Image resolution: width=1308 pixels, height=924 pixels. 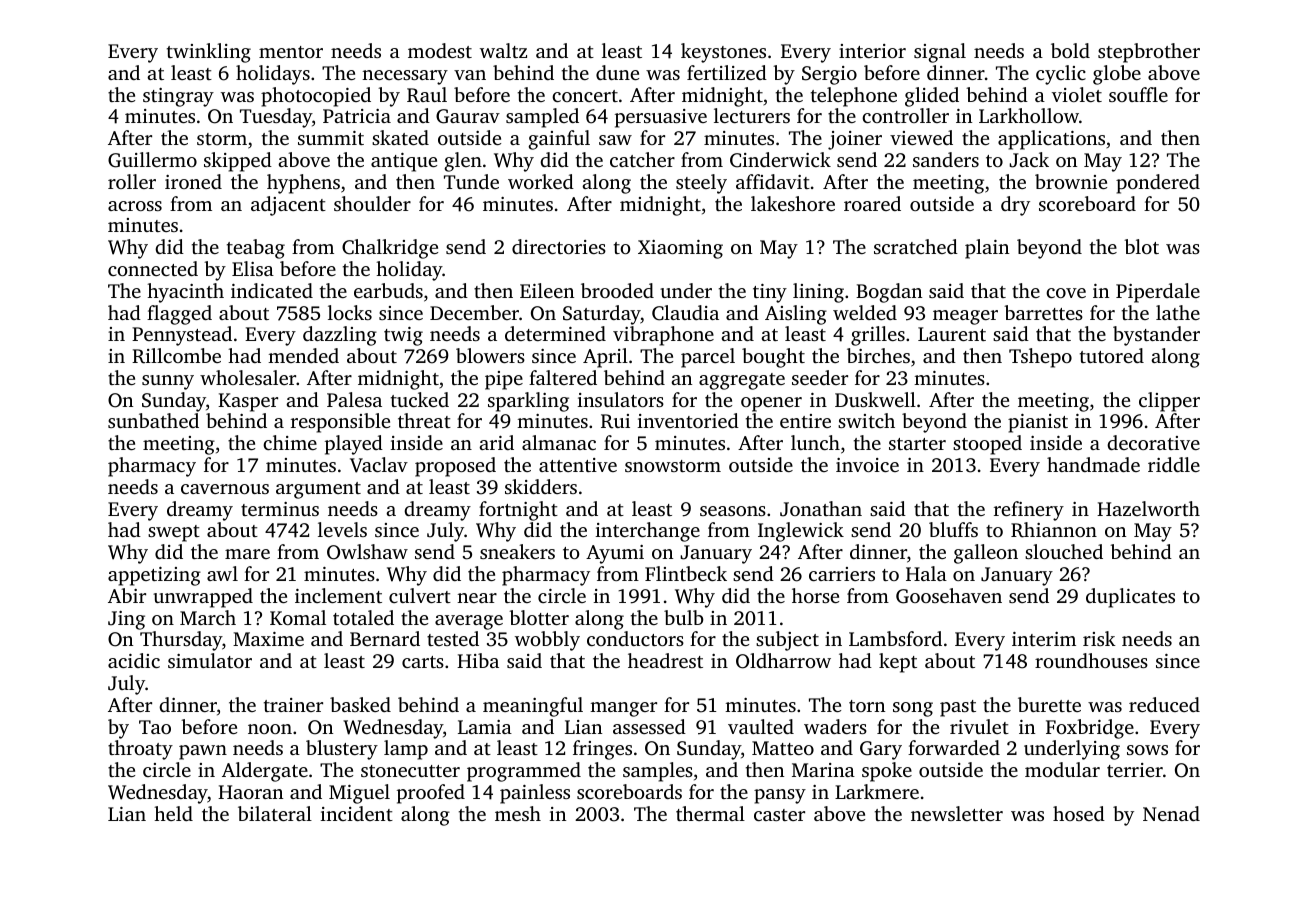 What do you see at coordinates (176, 356) in the image?
I see `Rillcombe` at bounding box center [176, 356].
